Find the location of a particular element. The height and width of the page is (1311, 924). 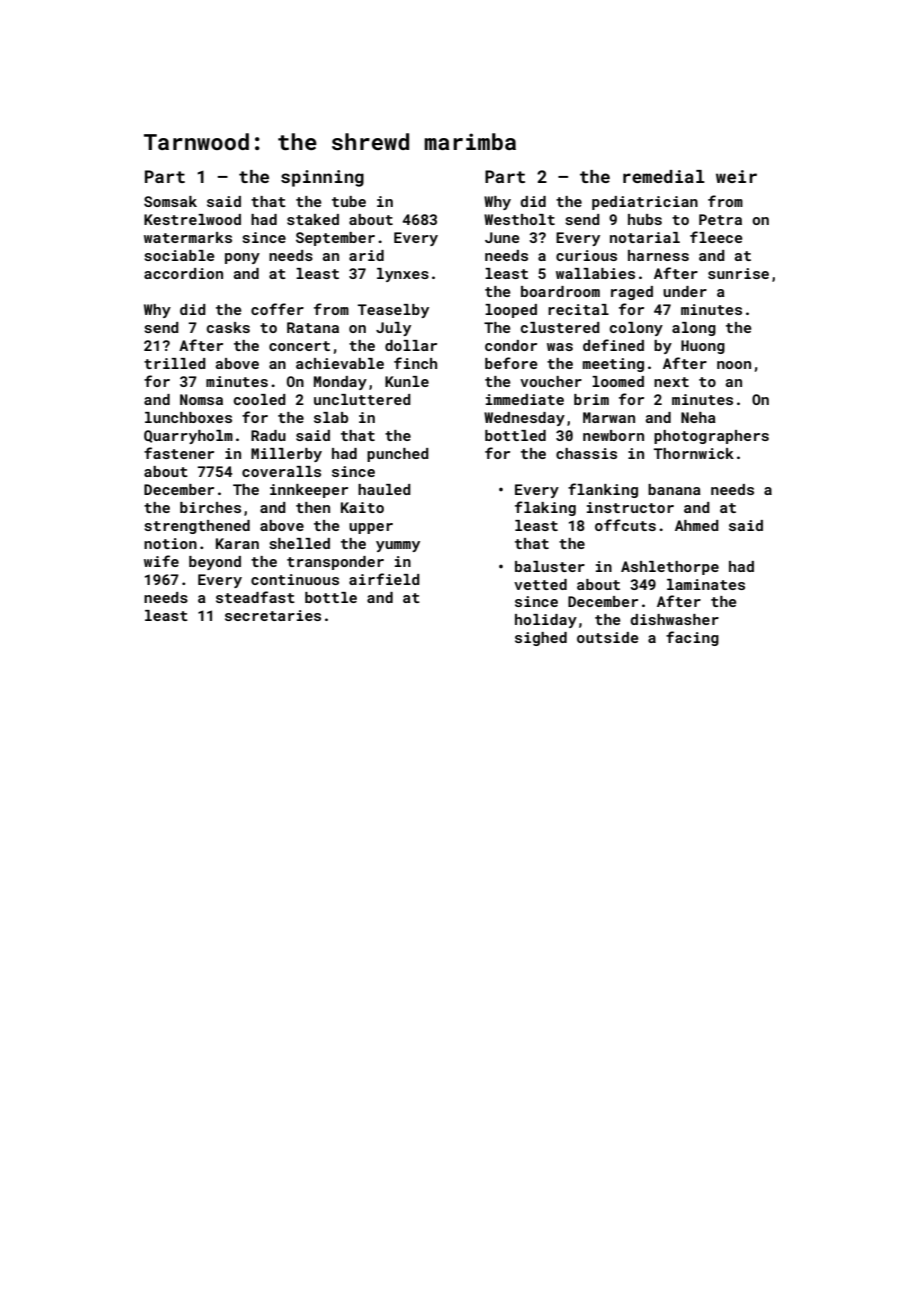

vetted is located at coordinates (540, 584).
